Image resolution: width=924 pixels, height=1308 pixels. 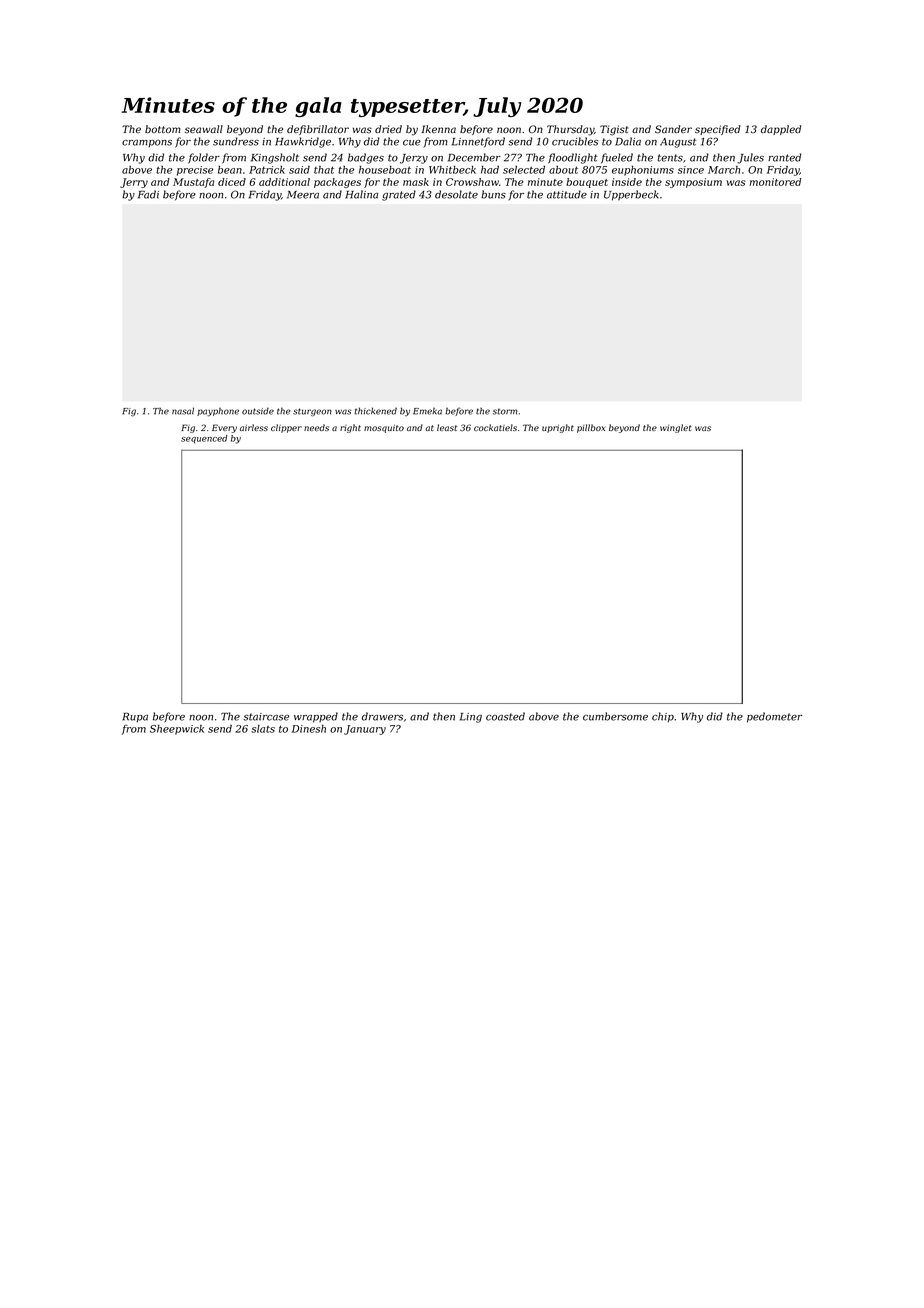 I want to click on grated, so click(x=399, y=195).
